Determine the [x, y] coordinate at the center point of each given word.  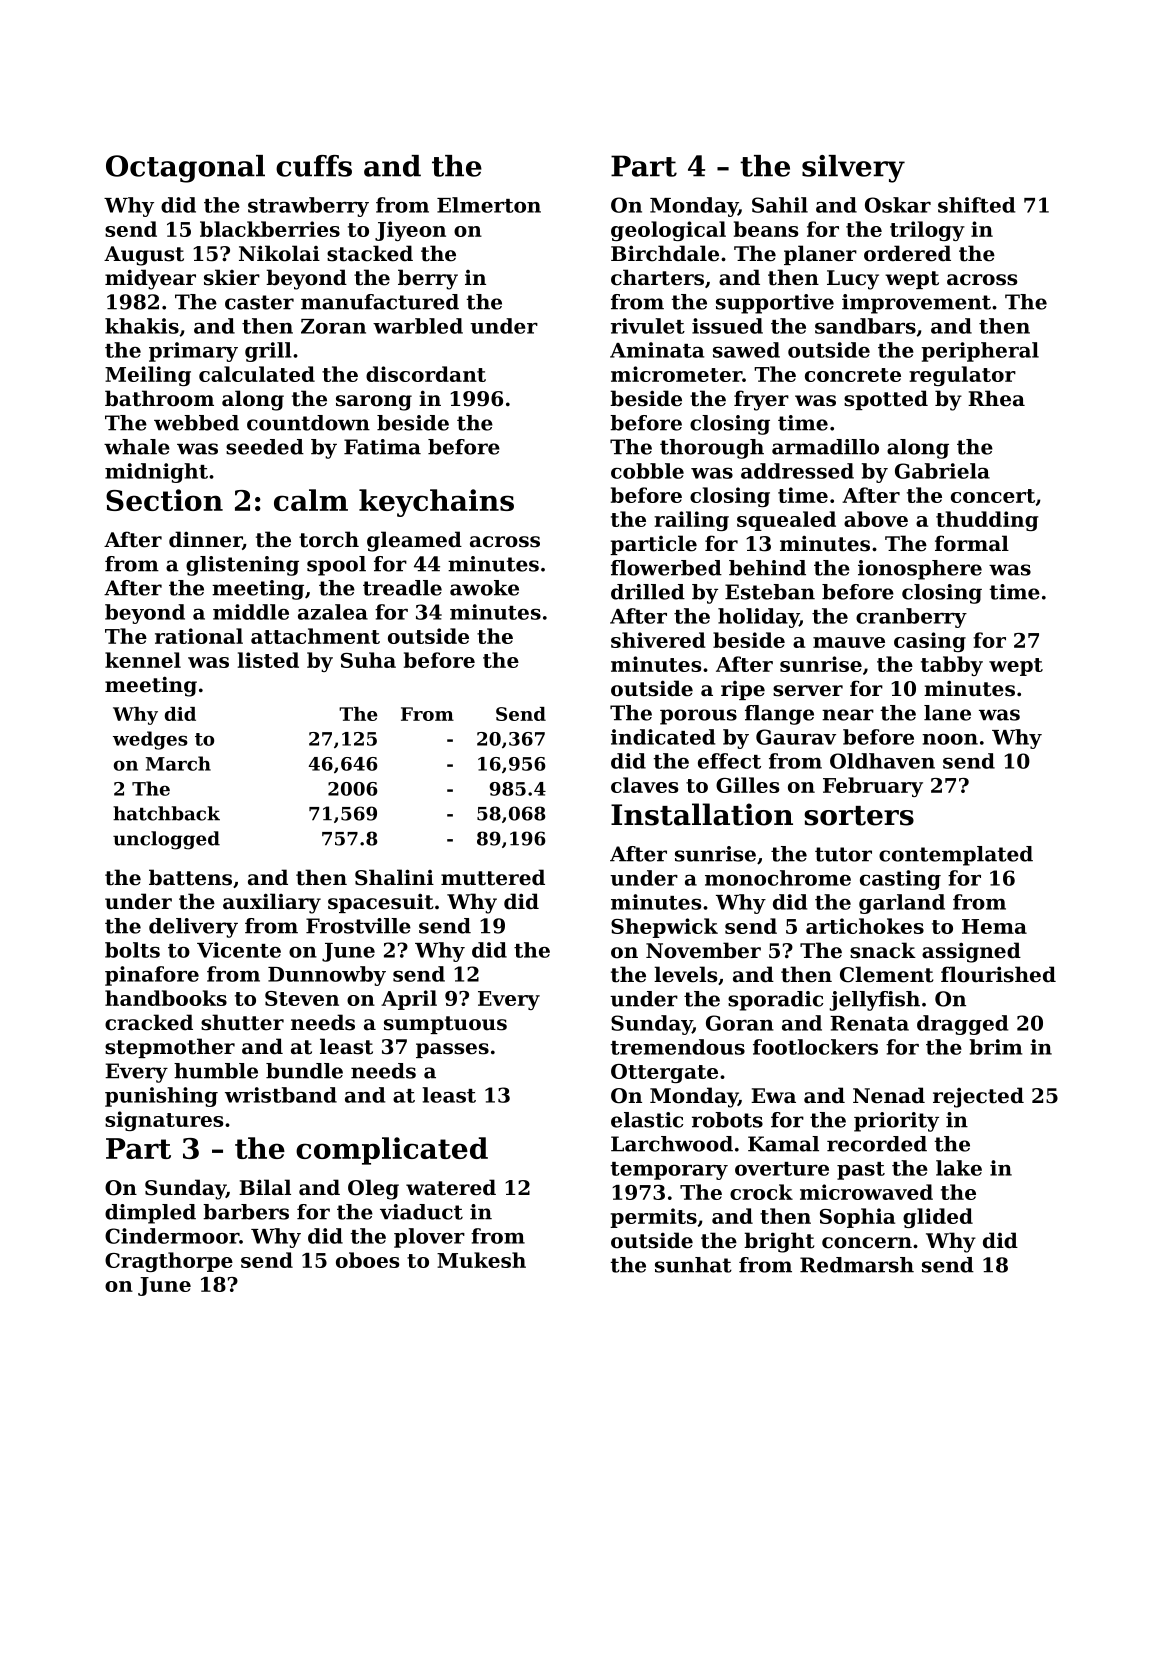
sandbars [865, 326]
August [144, 256]
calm [311, 500]
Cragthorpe [169, 1262]
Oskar [898, 205]
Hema [994, 926]
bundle [304, 1071]
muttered [493, 877]
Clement [887, 974]
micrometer [676, 374]
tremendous [677, 1047]
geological [668, 231]
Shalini [394, 877]
